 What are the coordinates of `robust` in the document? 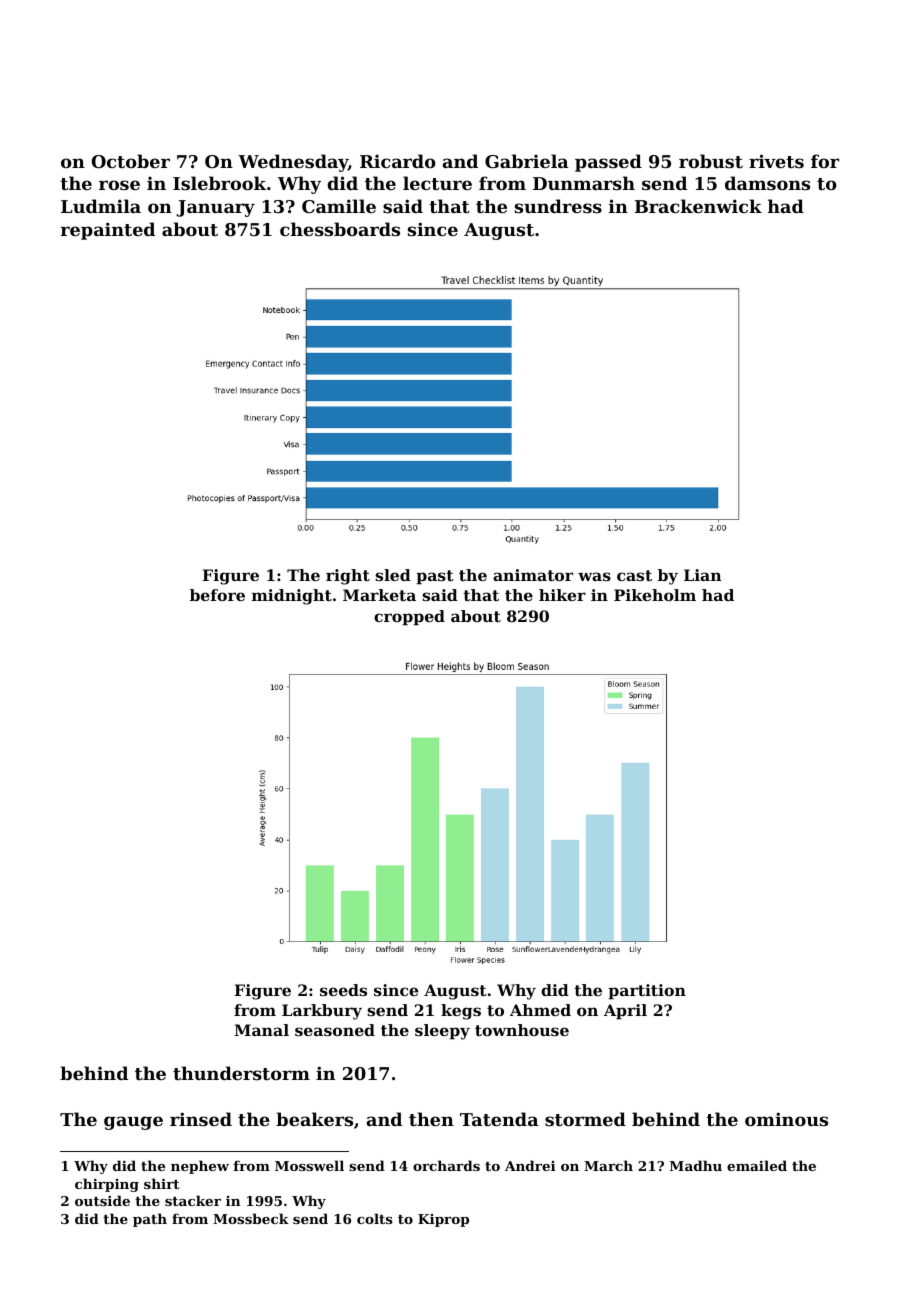 It's located at (711, 161).
